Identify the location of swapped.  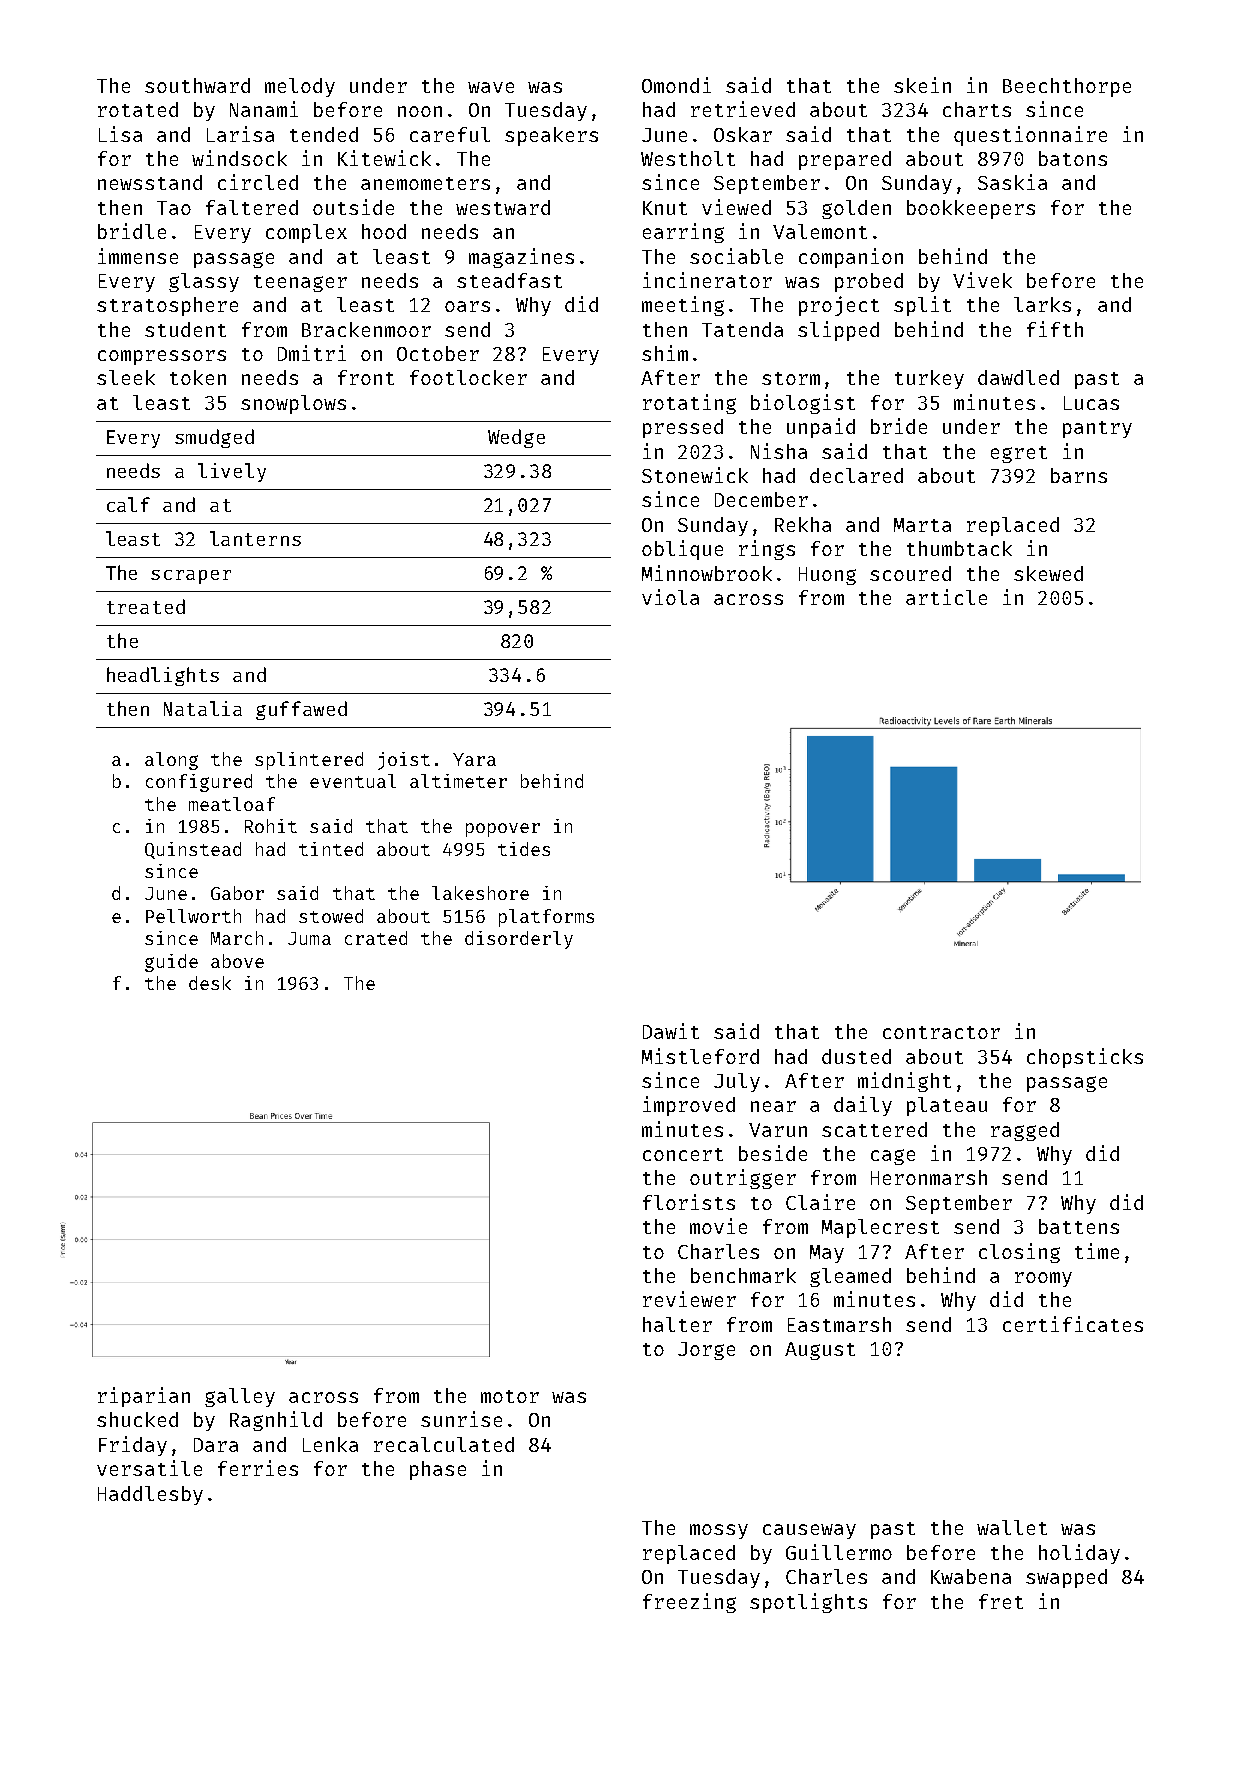
(1066, 1578).
